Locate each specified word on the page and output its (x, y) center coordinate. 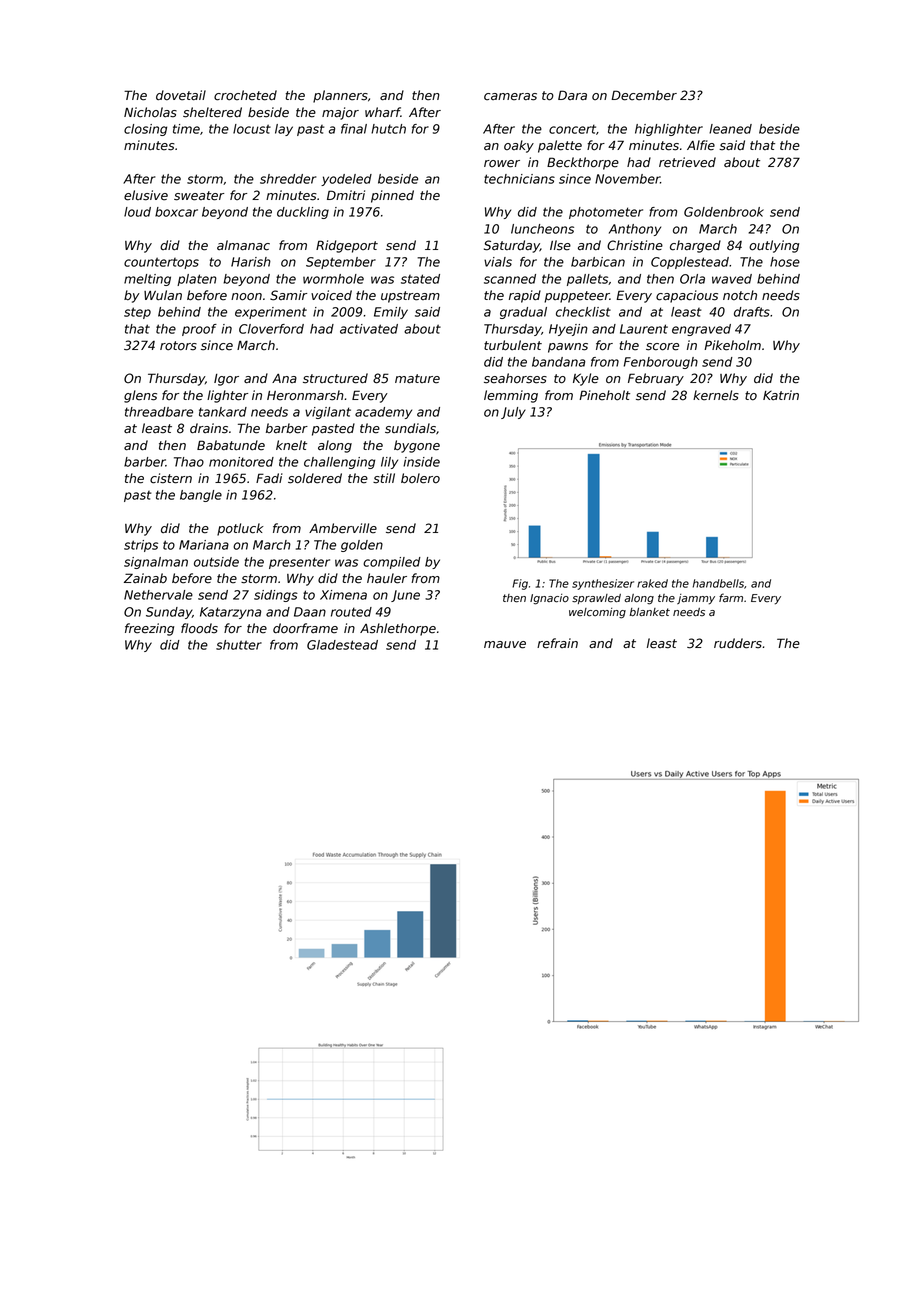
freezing (149, 629)
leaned (730, 129)
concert (572, 129)
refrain (557, 643)
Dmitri (346, 195)
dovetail (181, 95)
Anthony (635, 230)
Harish (251, 262)
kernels (716, 395)
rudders (738, 643)
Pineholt (604, 395)
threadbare (159, 412)
